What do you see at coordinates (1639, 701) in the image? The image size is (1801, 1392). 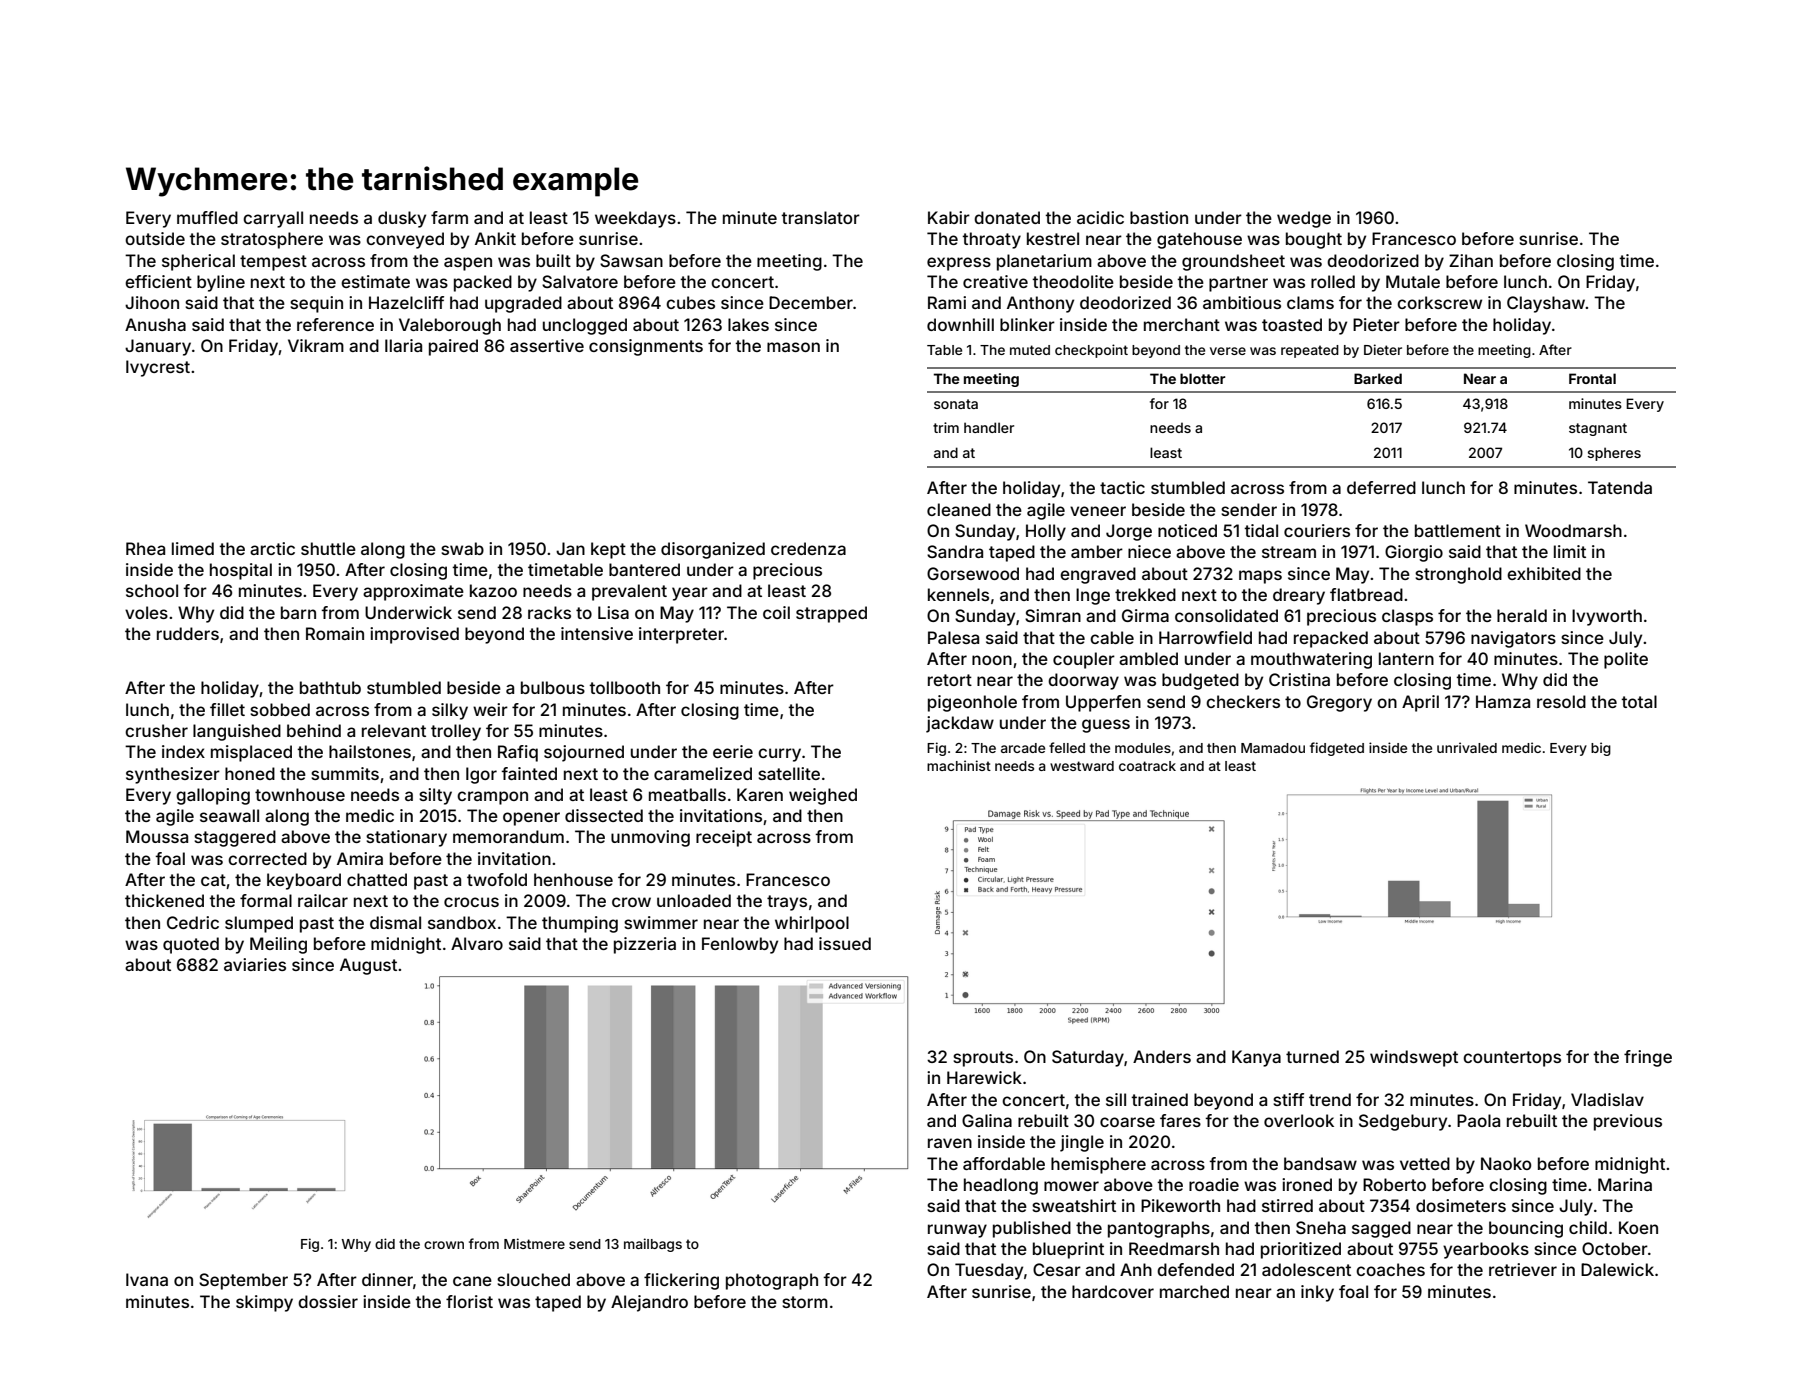 I see `total` at bounding box center [1639, 701].
